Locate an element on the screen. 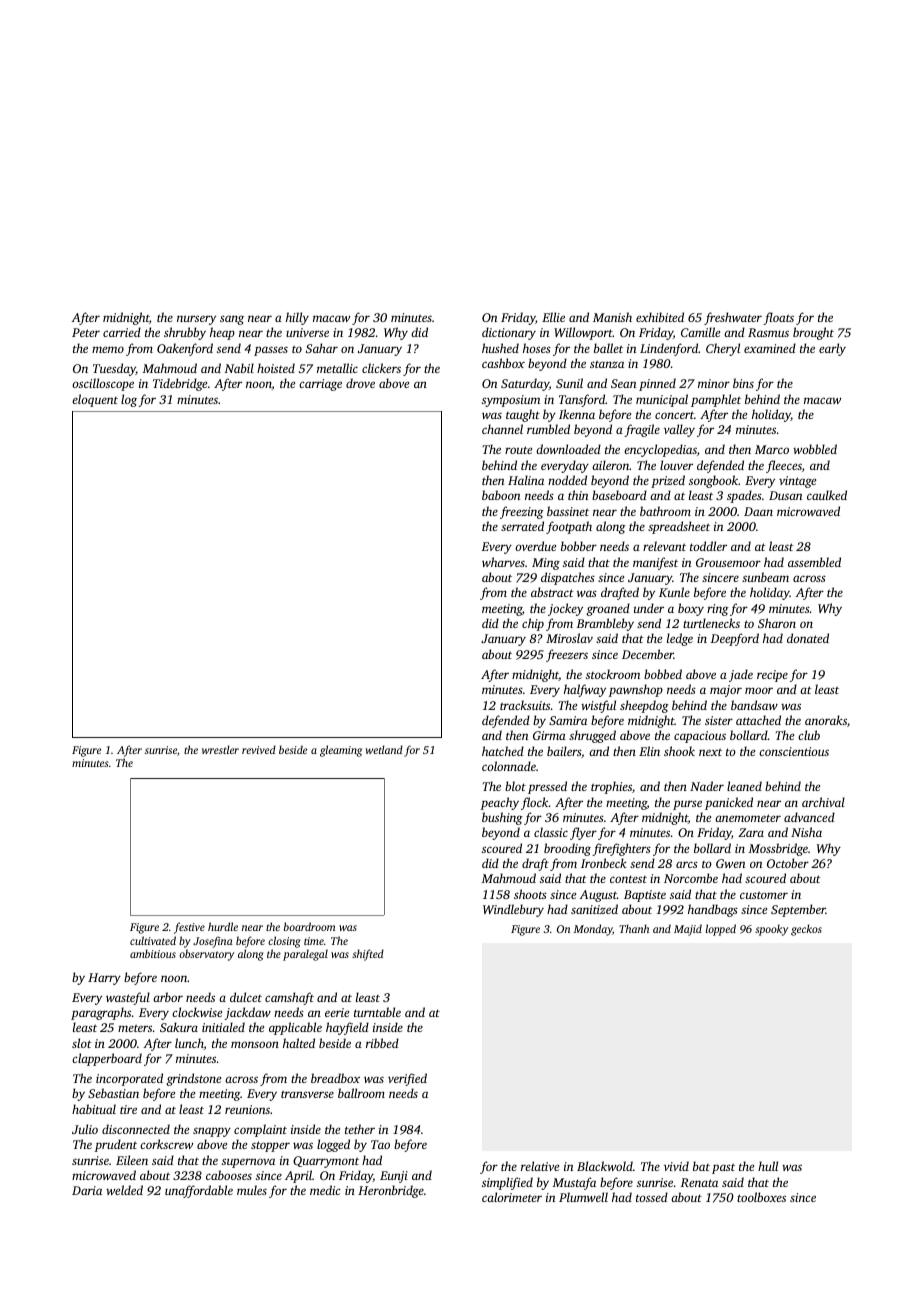  corkscrew is located at coordinates (166, 1144).
